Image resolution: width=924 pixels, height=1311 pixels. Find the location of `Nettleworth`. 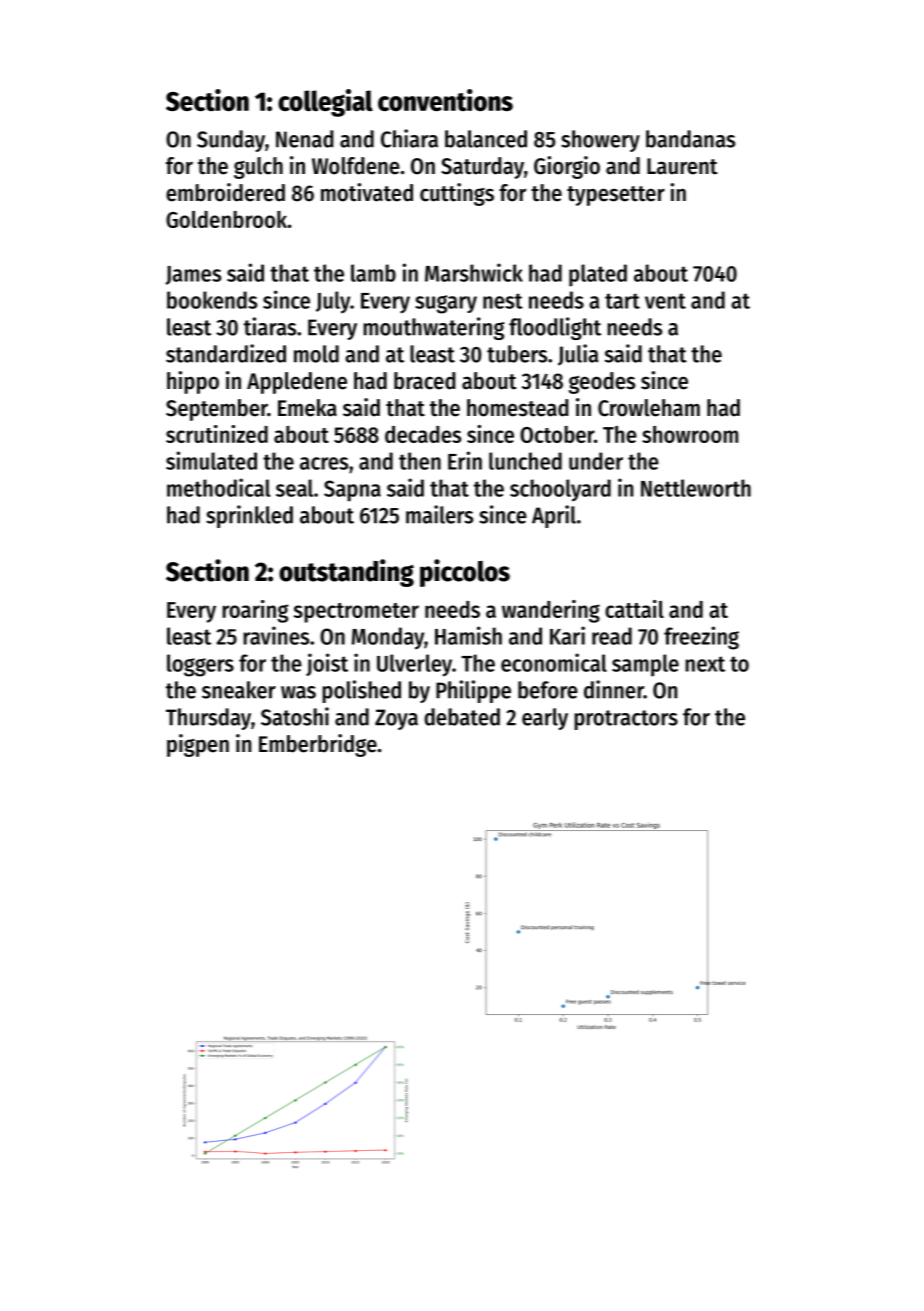

Nettleworth is located at coordinates (696, 488).
